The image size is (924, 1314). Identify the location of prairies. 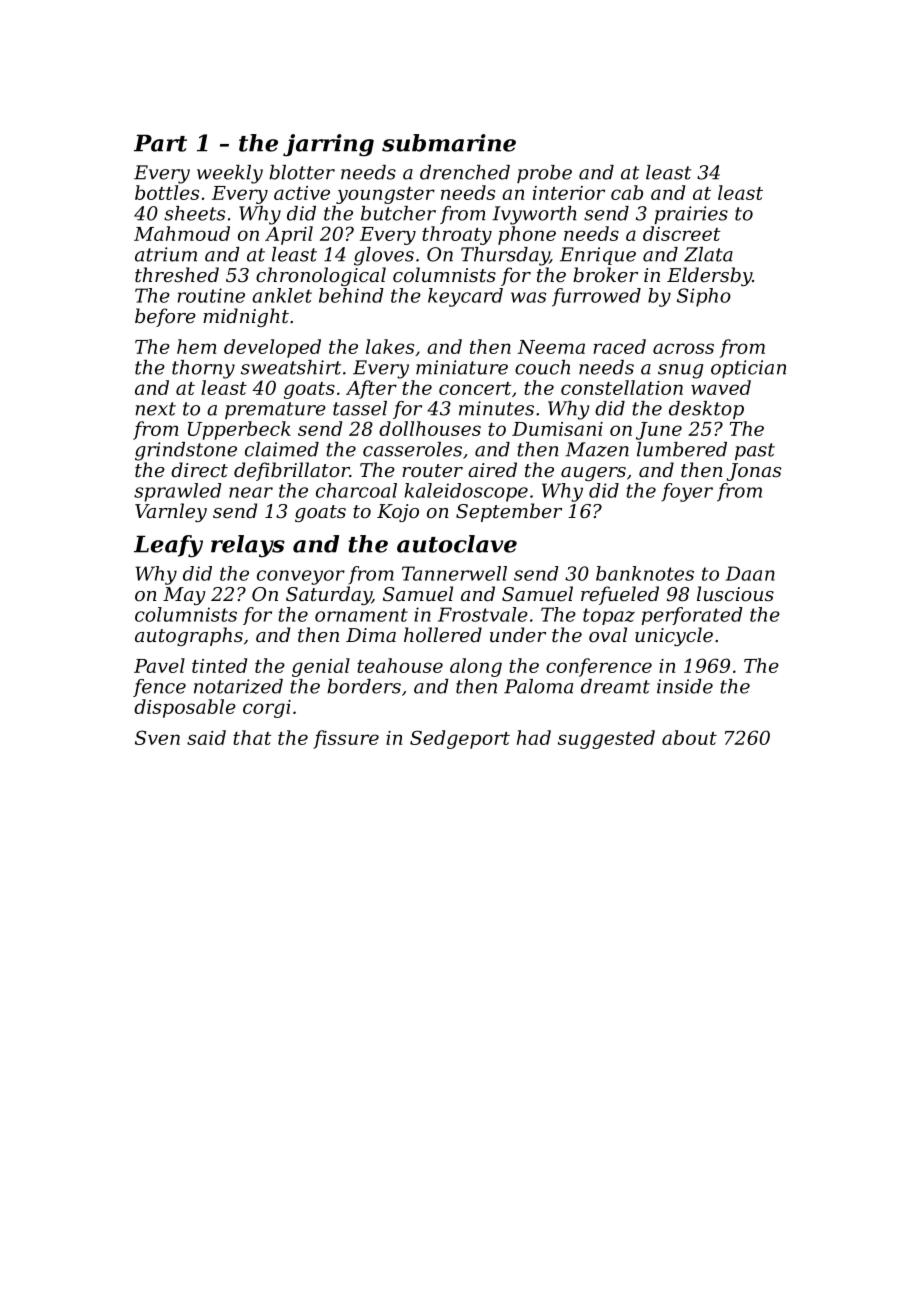
(691, 215).
